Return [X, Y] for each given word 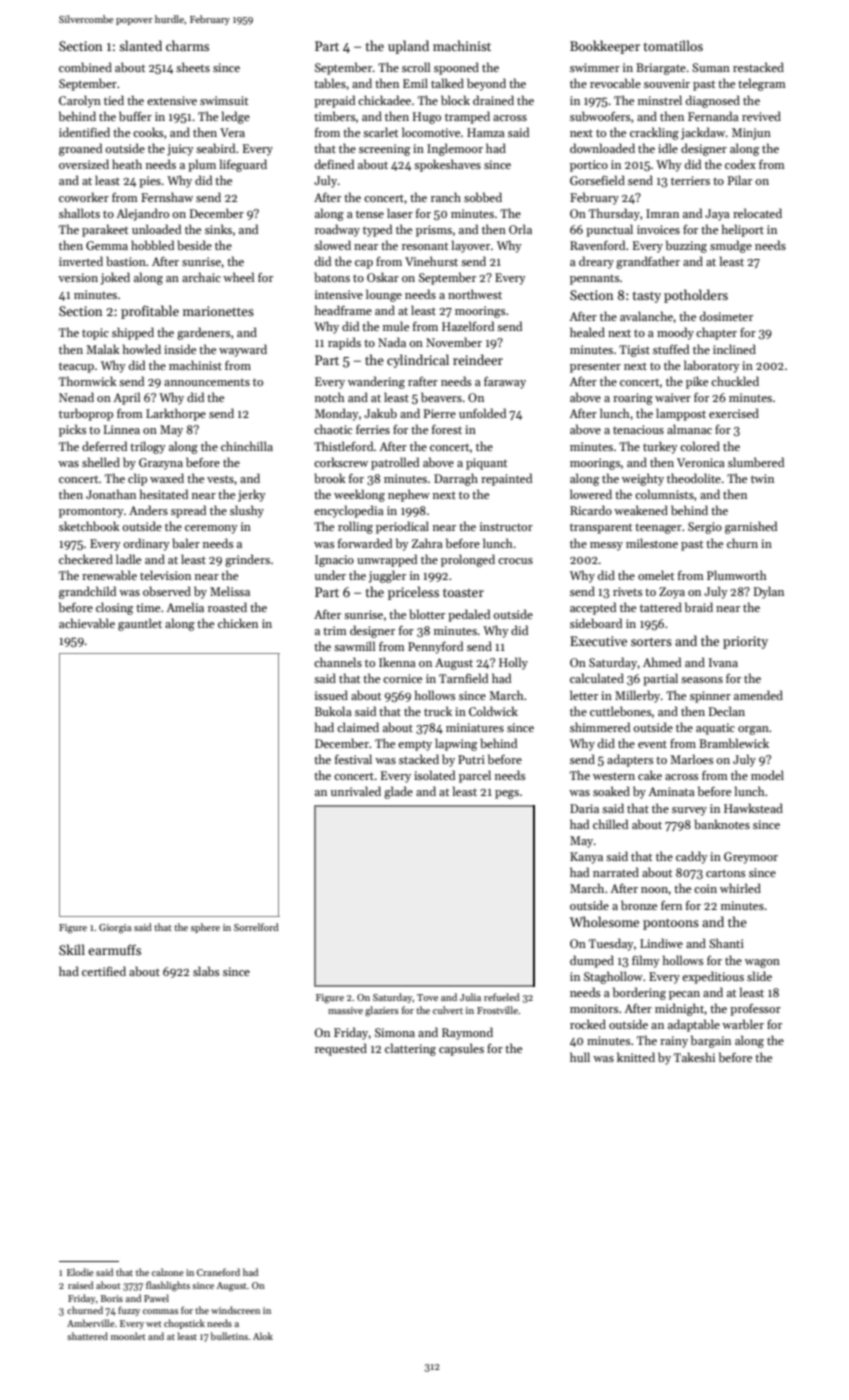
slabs [206, 971]
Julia [470, 997]
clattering [410, 1049]
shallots [79, 213]
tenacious [638, 429]
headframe [343, 310]
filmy [646, 961]
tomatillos [673, 45]
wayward [243, 350]
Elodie [80, 1272]
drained [493, 100]
